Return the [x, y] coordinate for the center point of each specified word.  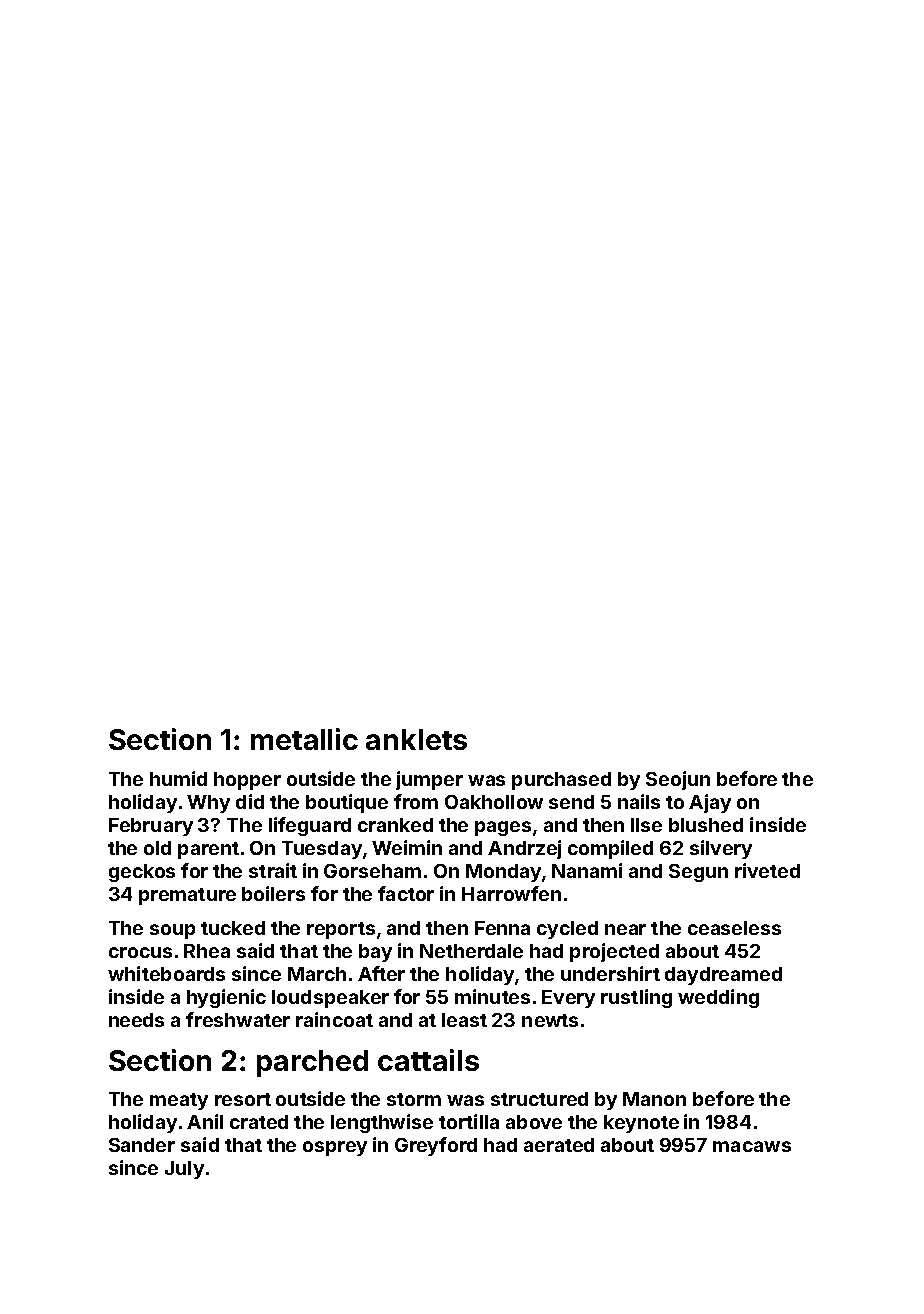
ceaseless [734, 928]
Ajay [710, 803]
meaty [179, 1101]
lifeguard [310, 826]
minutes [492, 996]
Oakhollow [494, 802]
